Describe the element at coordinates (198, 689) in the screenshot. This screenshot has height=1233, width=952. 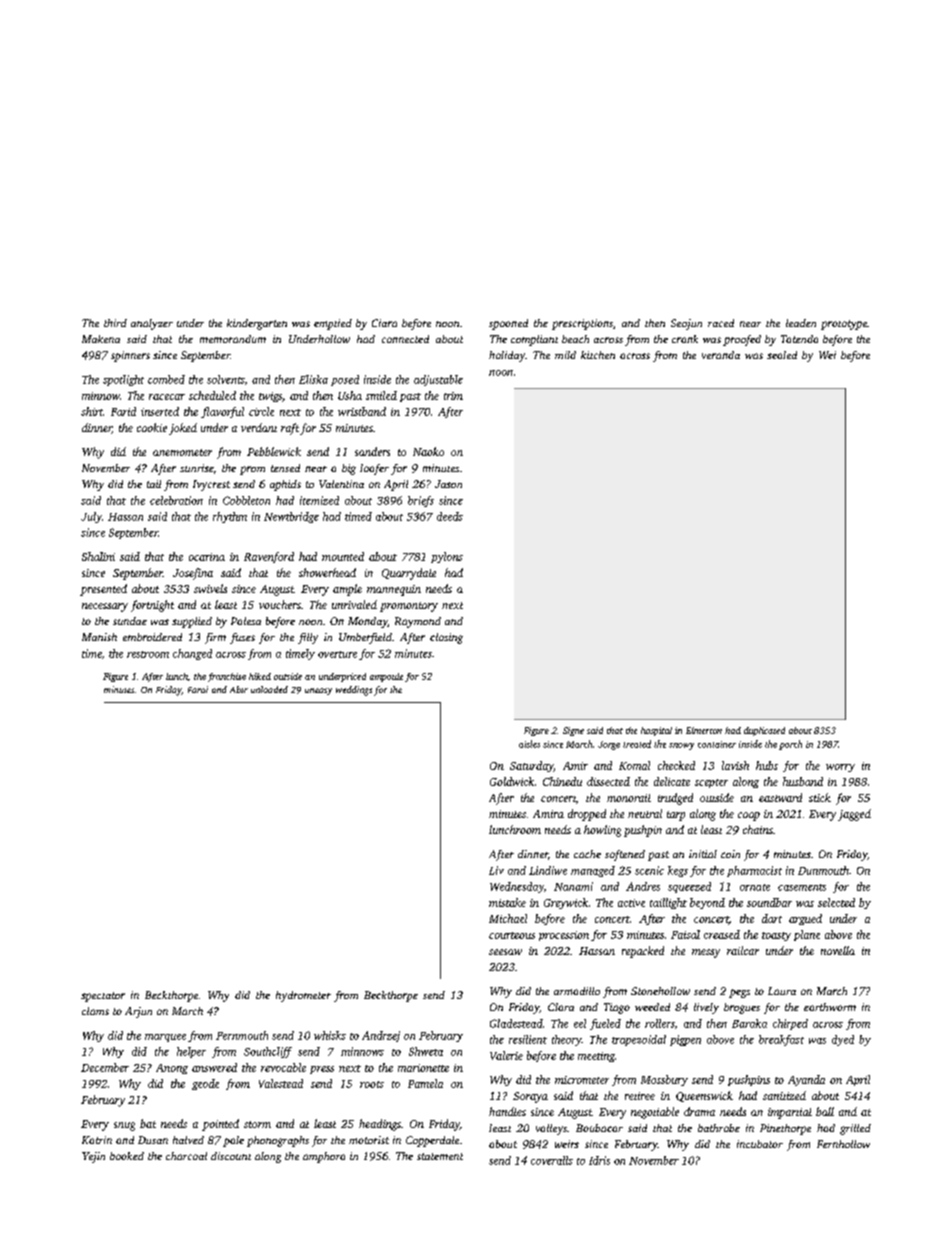
I see `Farai` at that location.
